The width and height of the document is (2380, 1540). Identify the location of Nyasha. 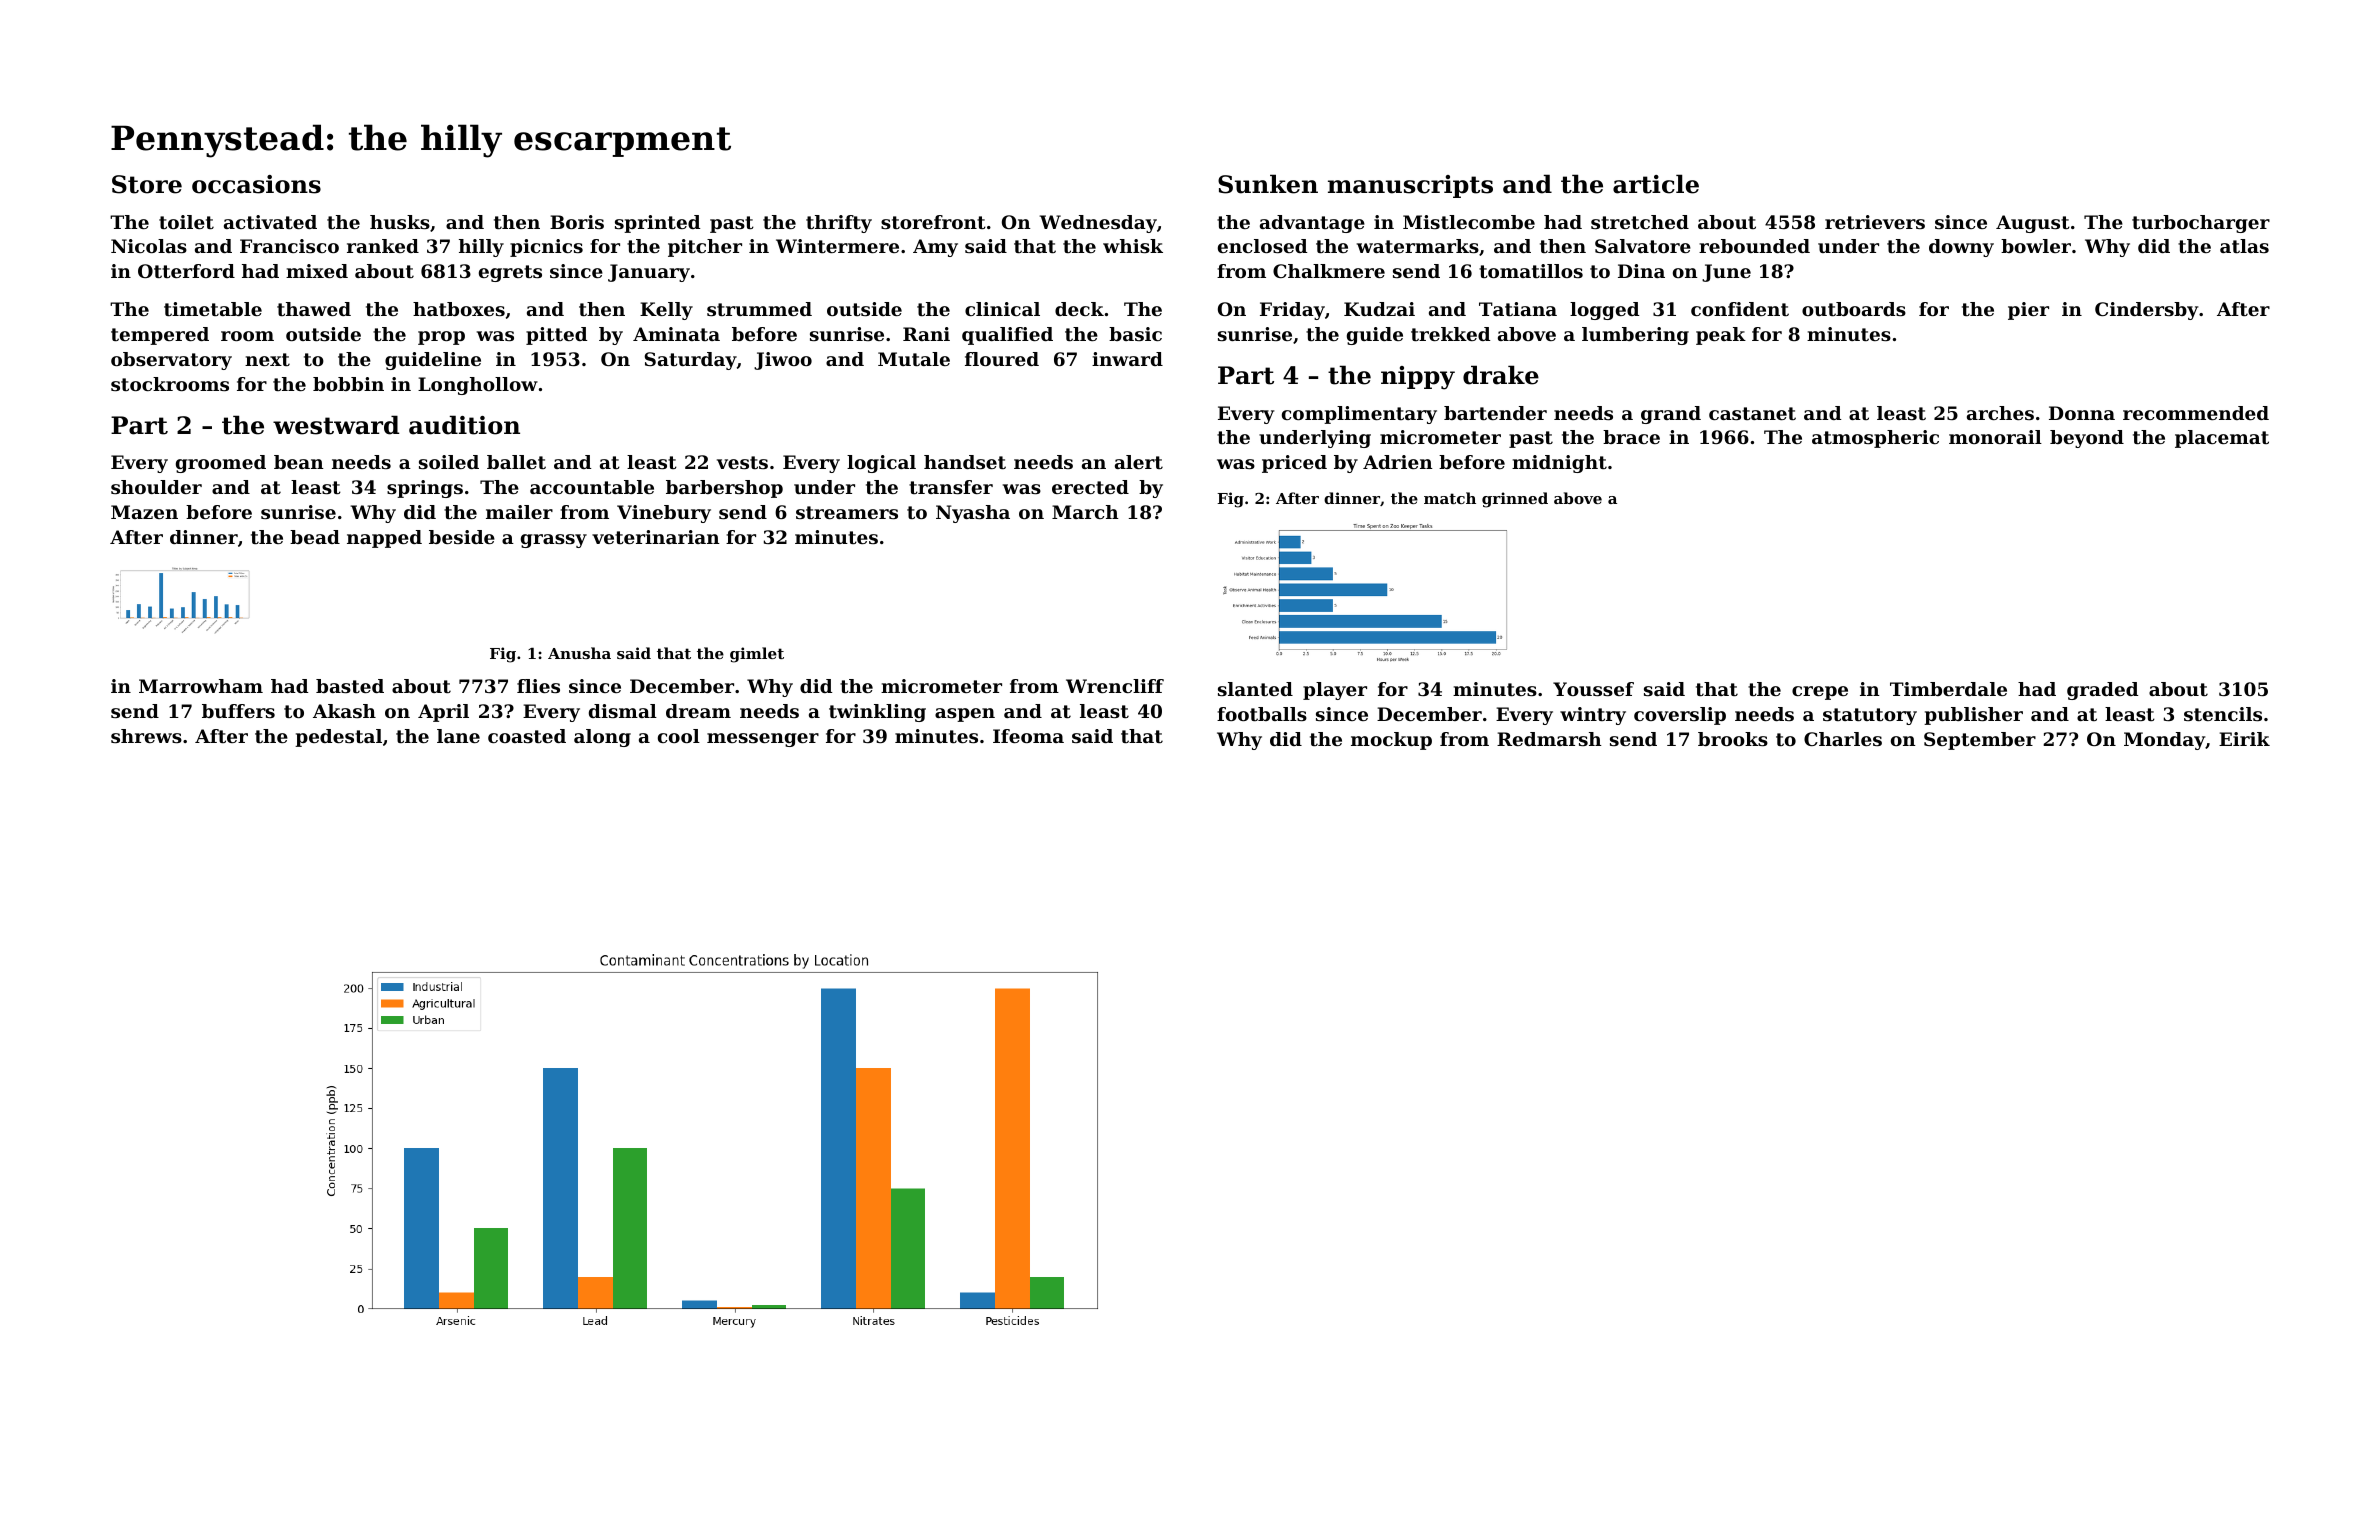
(973, 514).
